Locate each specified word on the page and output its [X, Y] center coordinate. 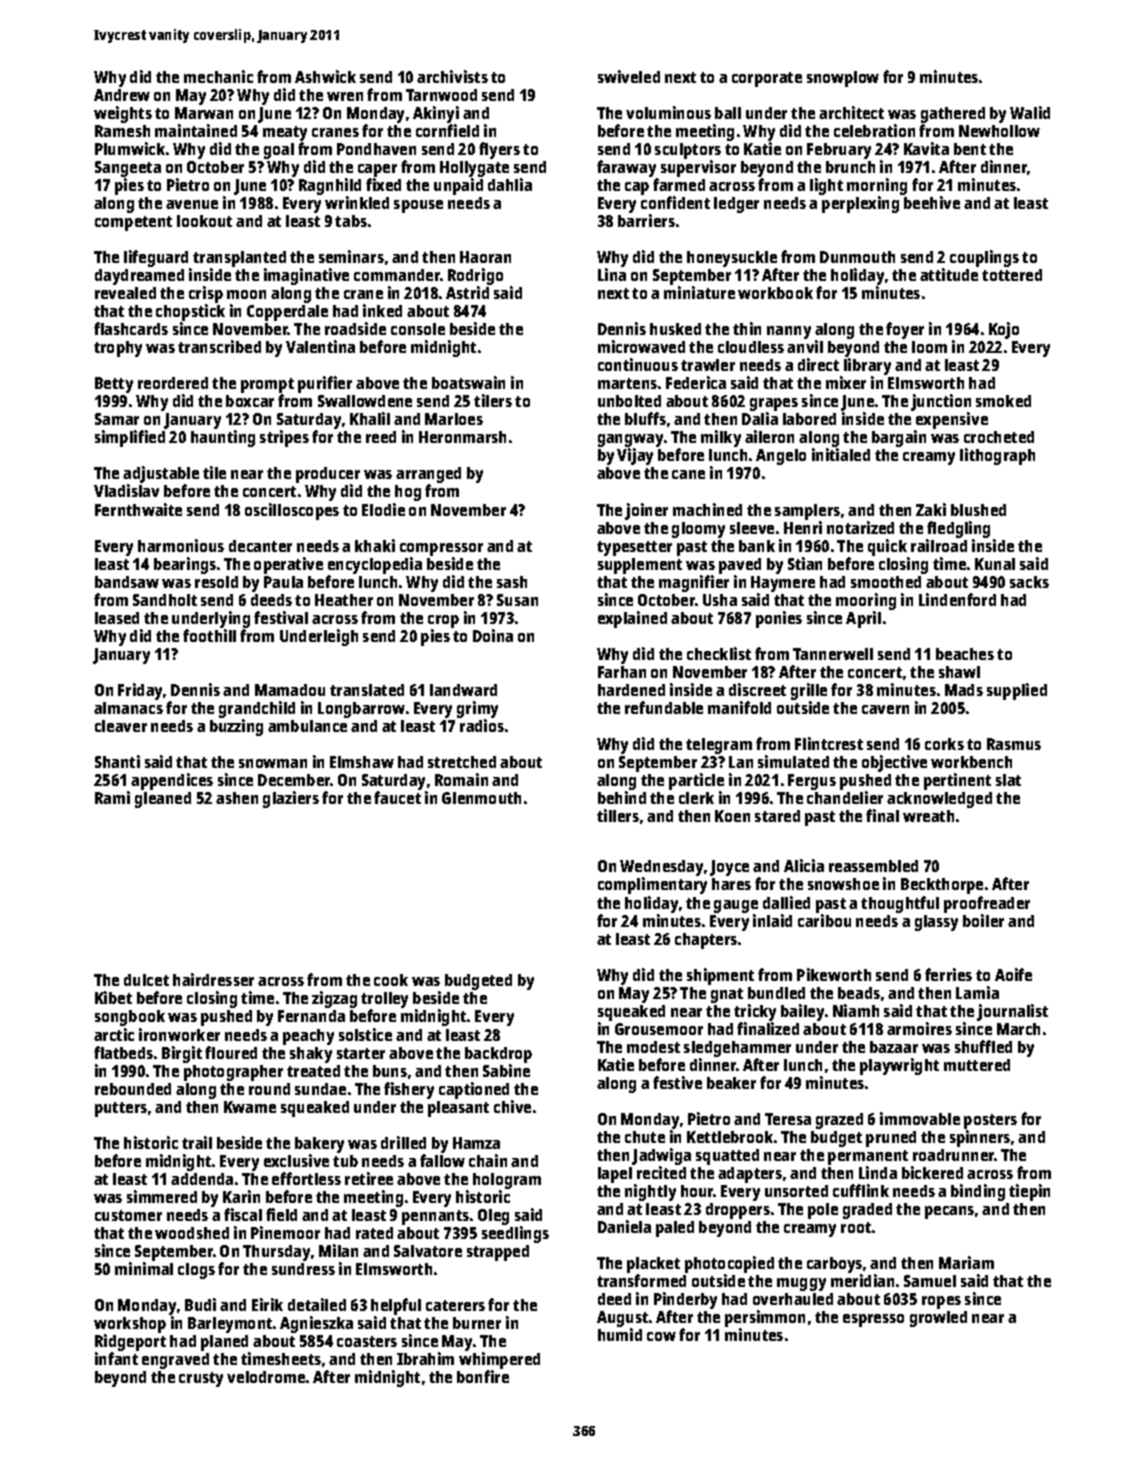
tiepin [1029, 1192]
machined [707, 509]
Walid [1030, 112]
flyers [499, 150]
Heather [344, 600]
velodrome [266, 1377]
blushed [978, 510]
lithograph [997, 456]
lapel [615, 1175]
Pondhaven [376, 149]
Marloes [454, 419]
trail [197, 1142]
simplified [130, 438]
